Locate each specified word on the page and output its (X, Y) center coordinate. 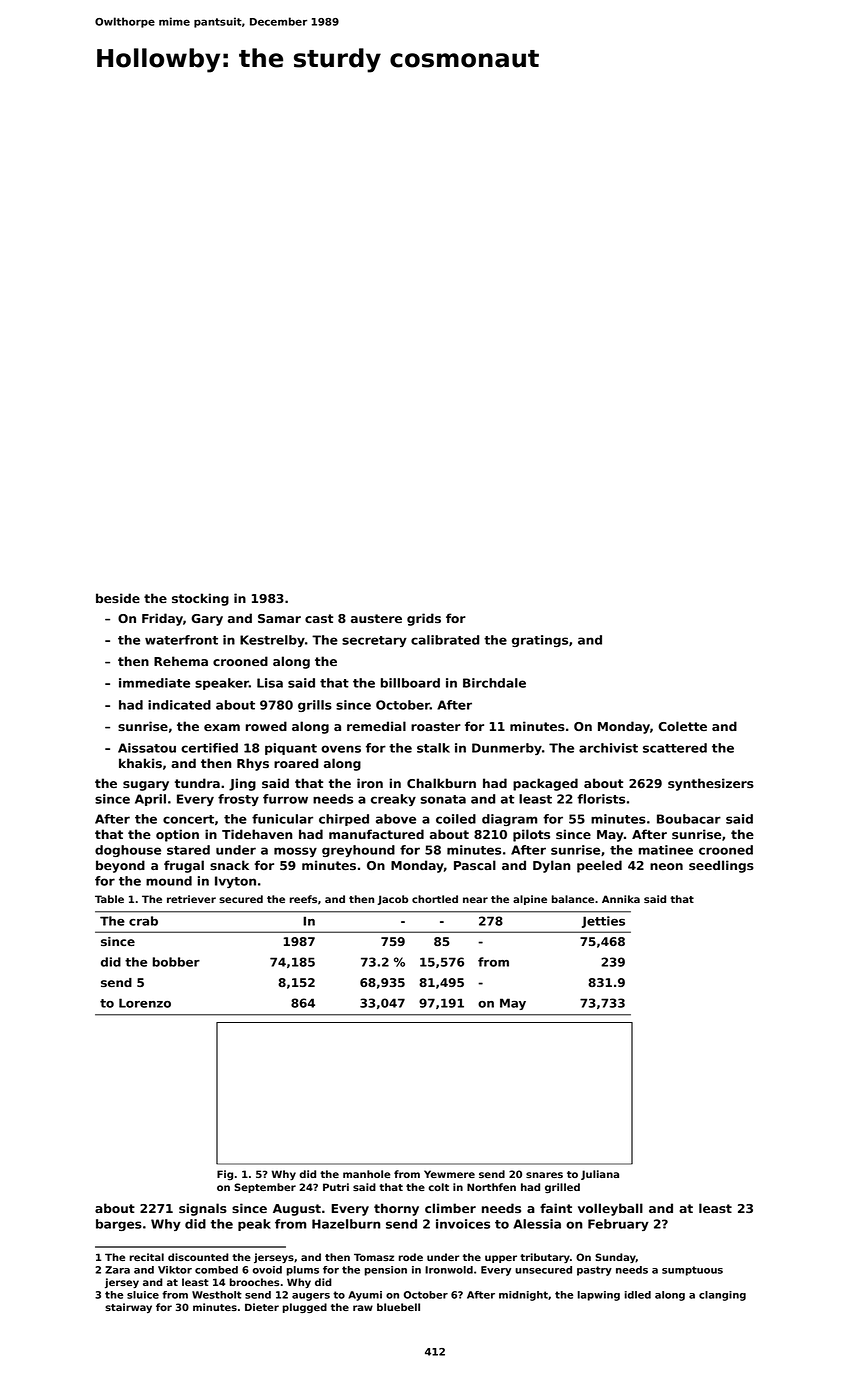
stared (188, 850)
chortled (435, 899)
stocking (200, 599)
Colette (682, 726)
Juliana (600, 1175)
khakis (140, 763)
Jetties (603, 922)
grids (424, 619)
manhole (367, 1174)
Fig (225, 1175)
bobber (176, 962)
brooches (254, 1282)
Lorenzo (145, 1003)
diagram (510, 820)
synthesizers (711, 784)
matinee (666, 850)
